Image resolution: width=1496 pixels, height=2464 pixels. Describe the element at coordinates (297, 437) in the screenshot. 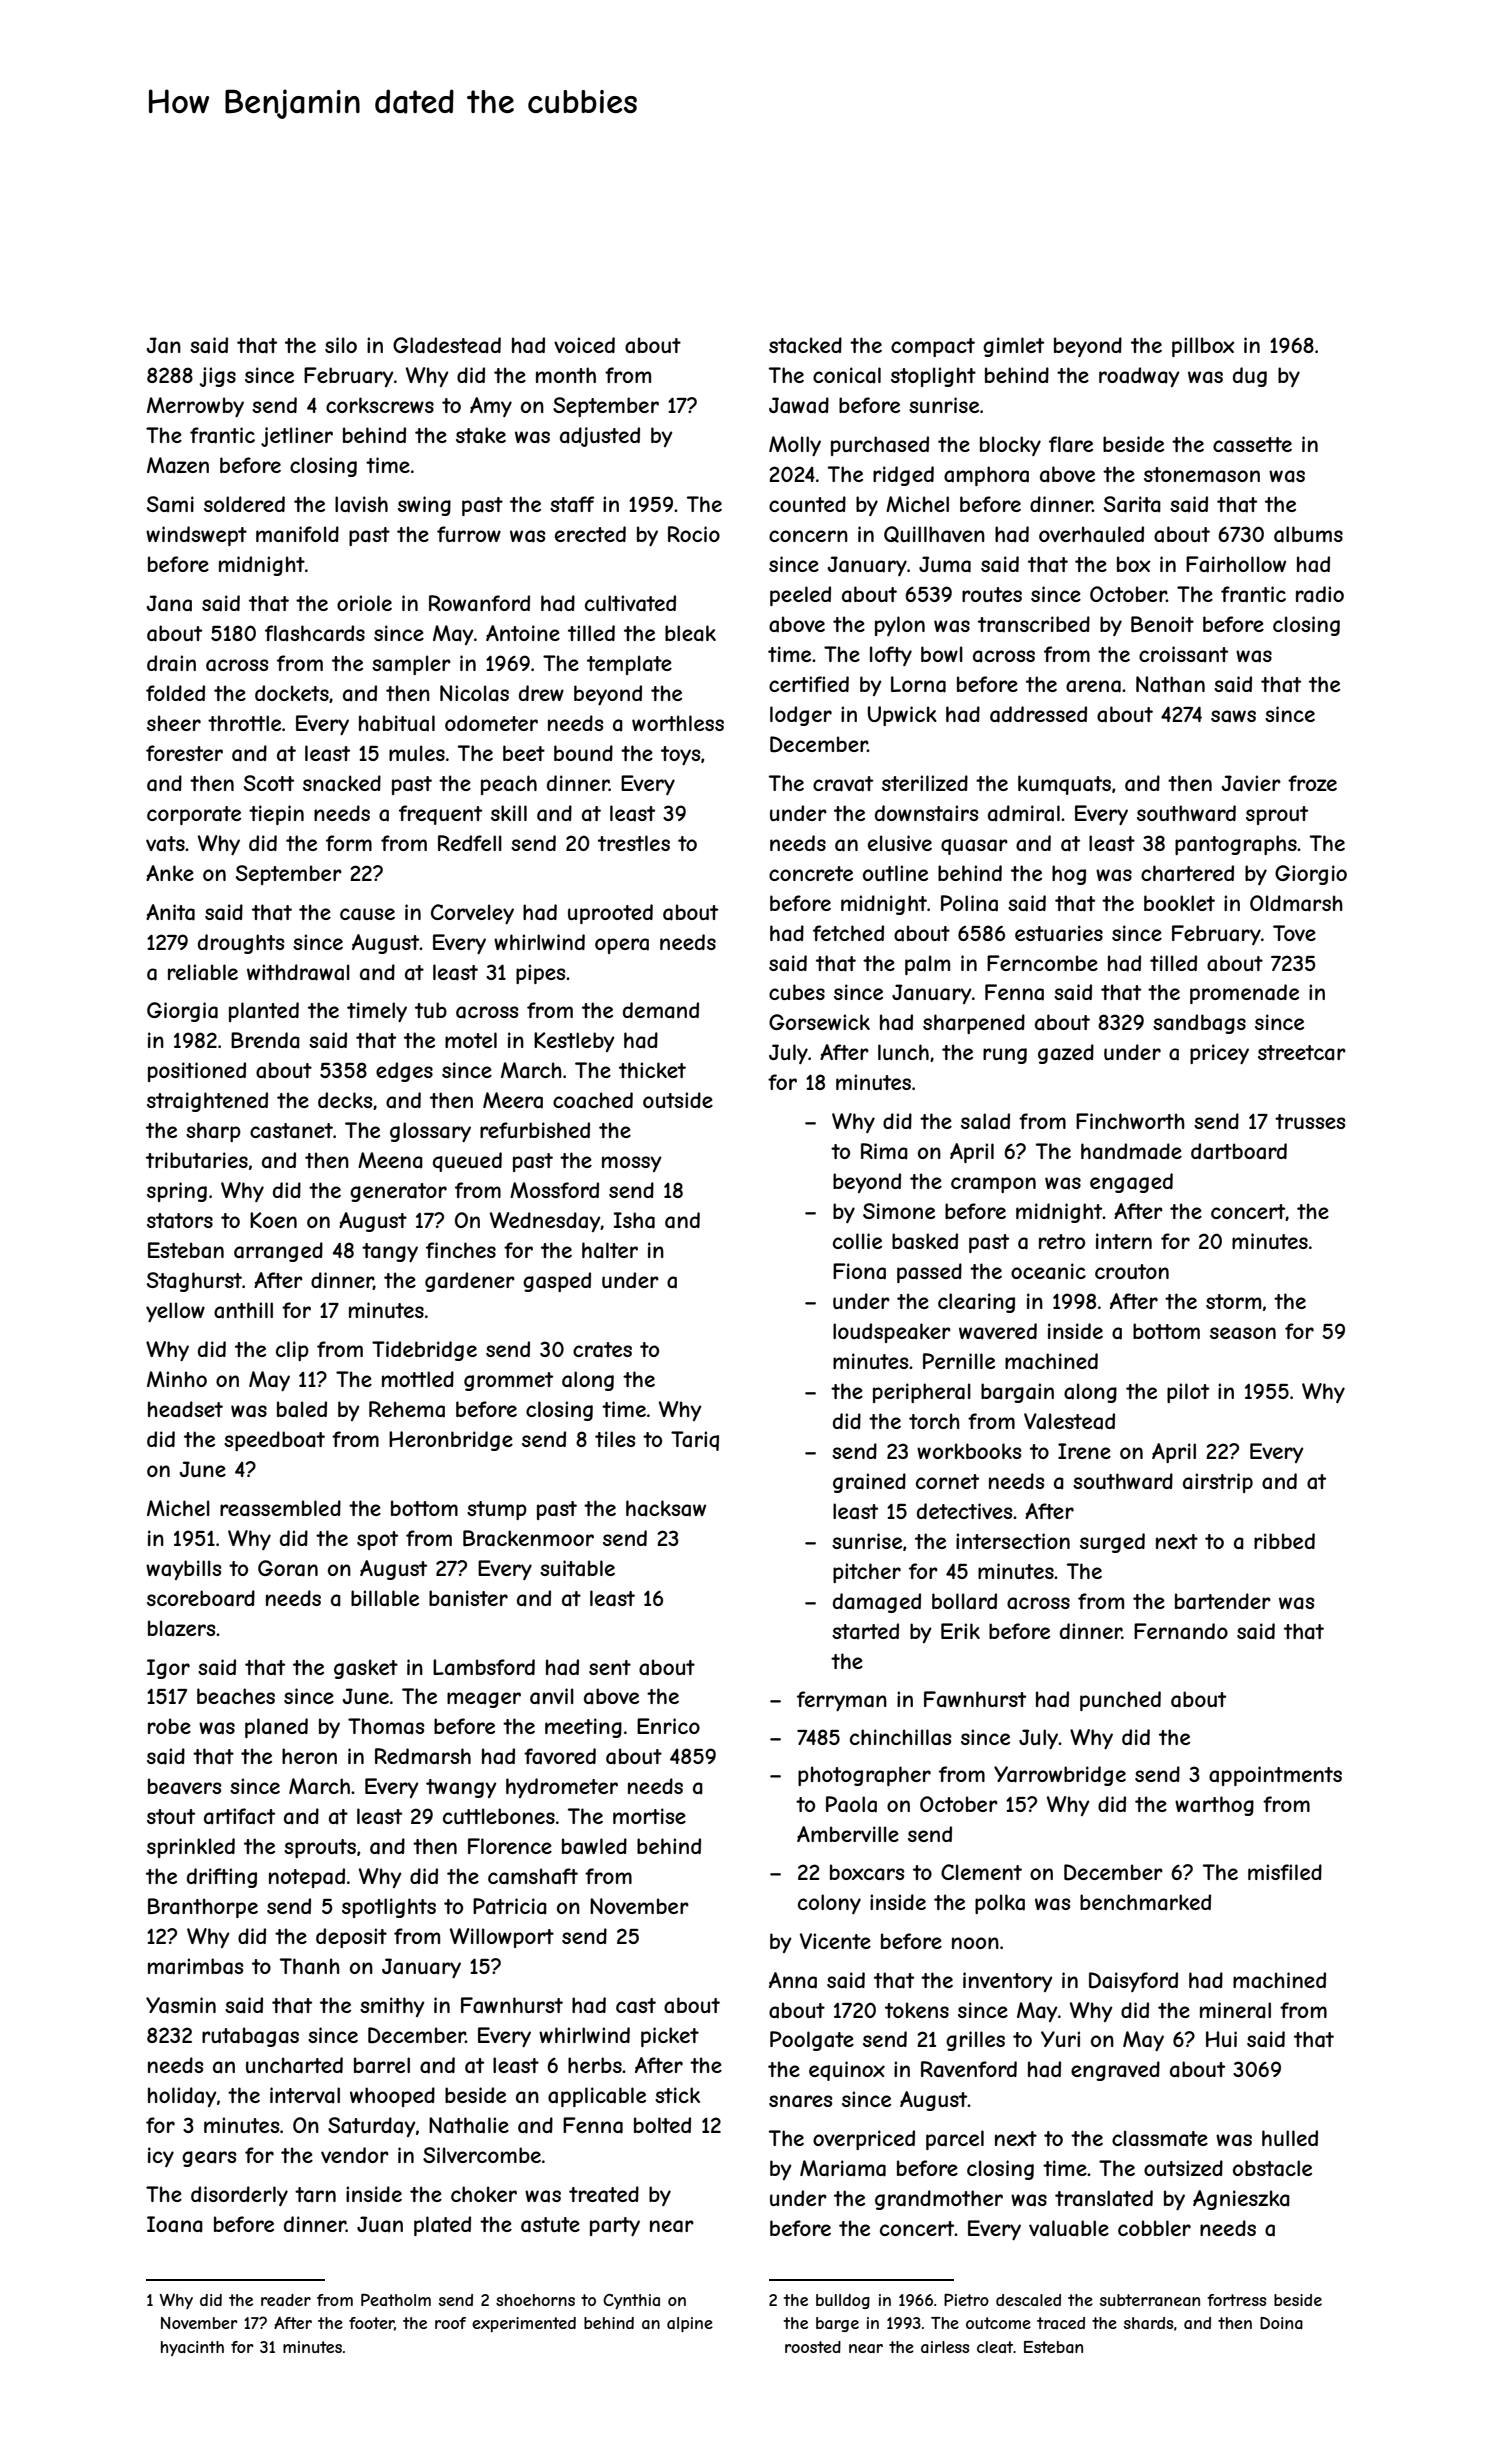

I see `jetliner` at that location.
